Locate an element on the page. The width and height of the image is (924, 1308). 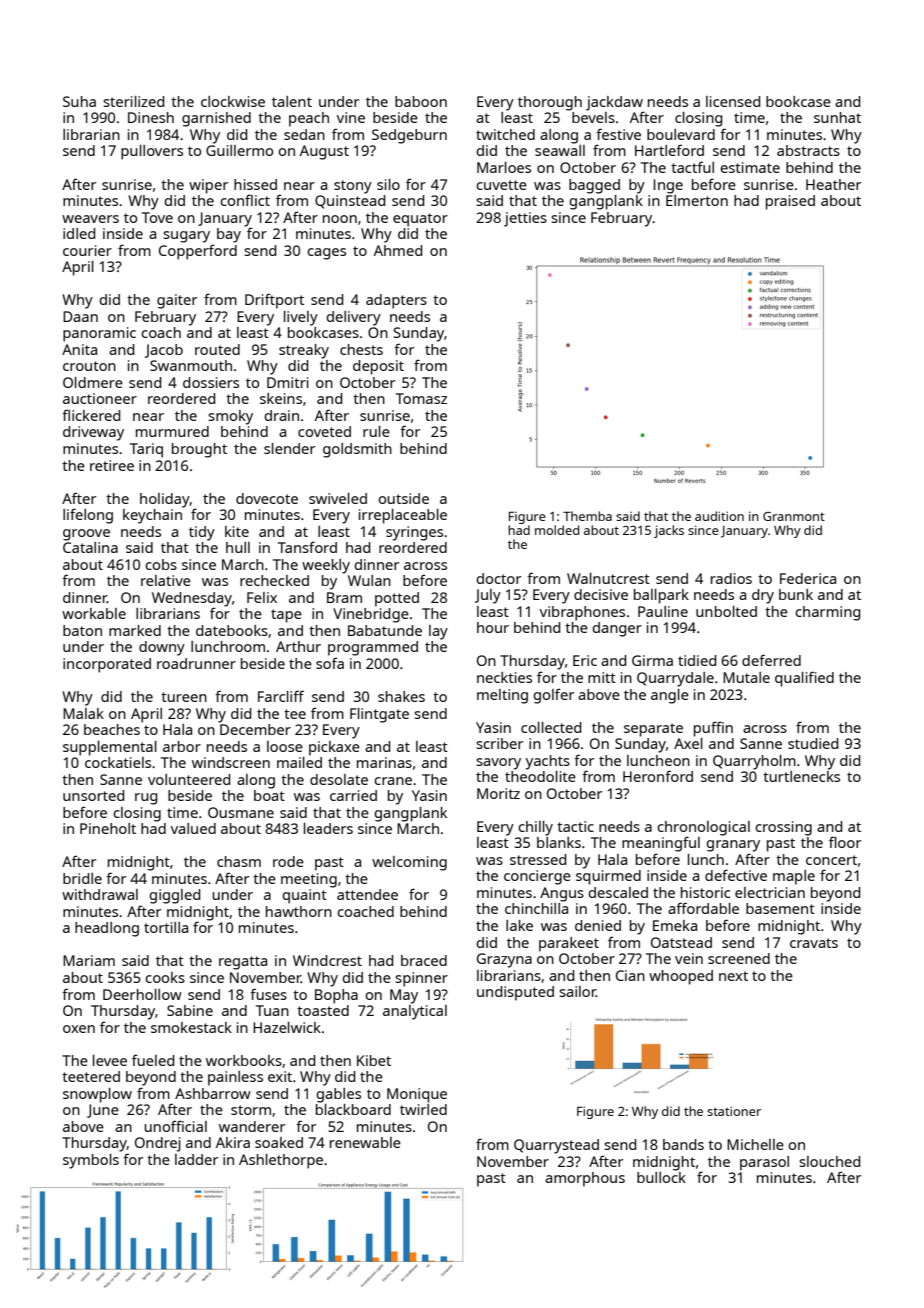
neckties is located at coordinates (504, 677).
